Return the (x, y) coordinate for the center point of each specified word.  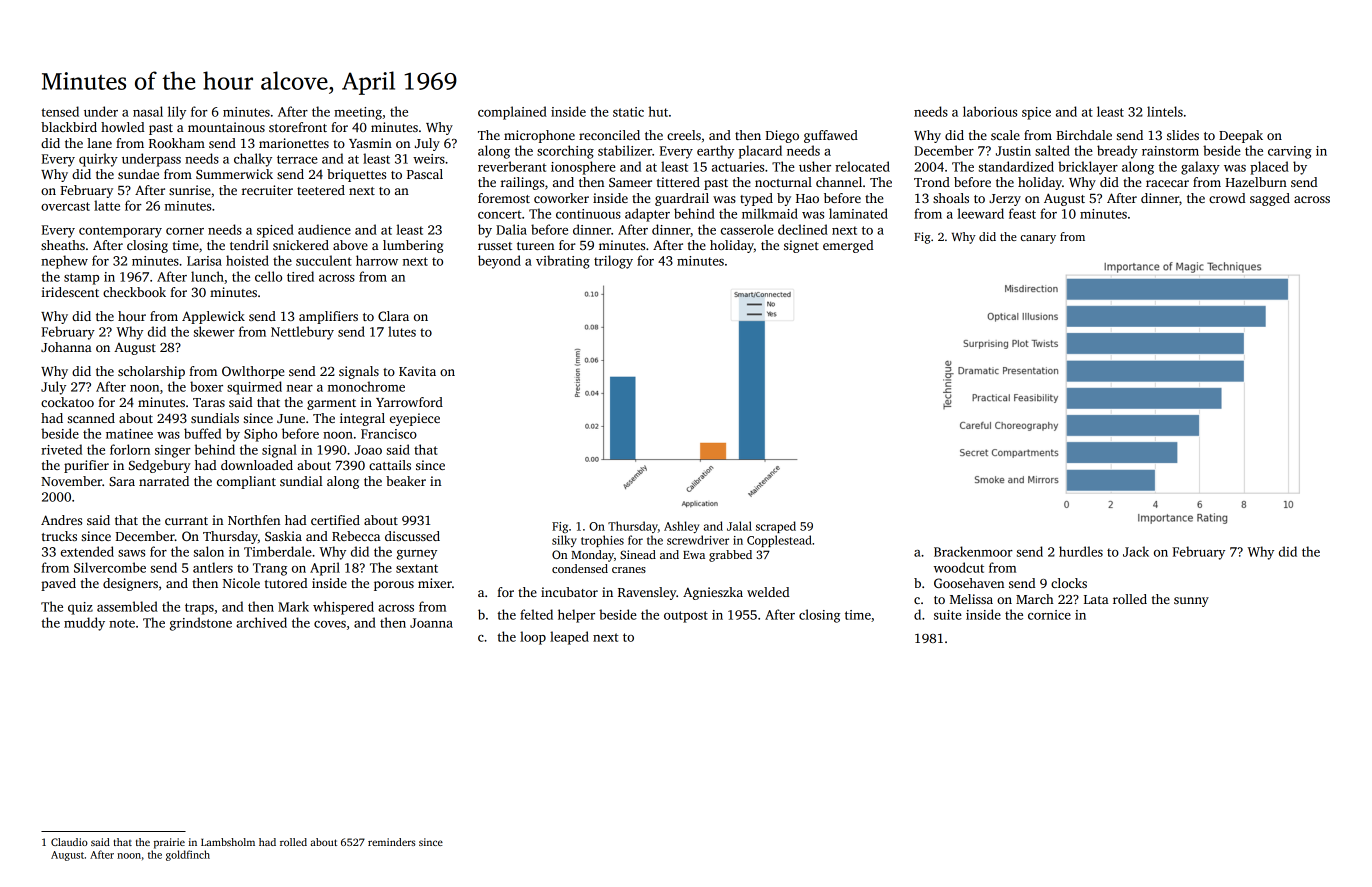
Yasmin (370, 143)
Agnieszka (713, 593)
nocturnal (783, 182)
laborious (990, 111)
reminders (391, 842)
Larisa (204, 261)
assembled (127, 606)
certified (335, 520)
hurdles (1081, 551)
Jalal (739, 526)
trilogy (613, 262)
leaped (569, 638)
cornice (1049, 615)
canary (1038, 239)
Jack (1136, 551)
